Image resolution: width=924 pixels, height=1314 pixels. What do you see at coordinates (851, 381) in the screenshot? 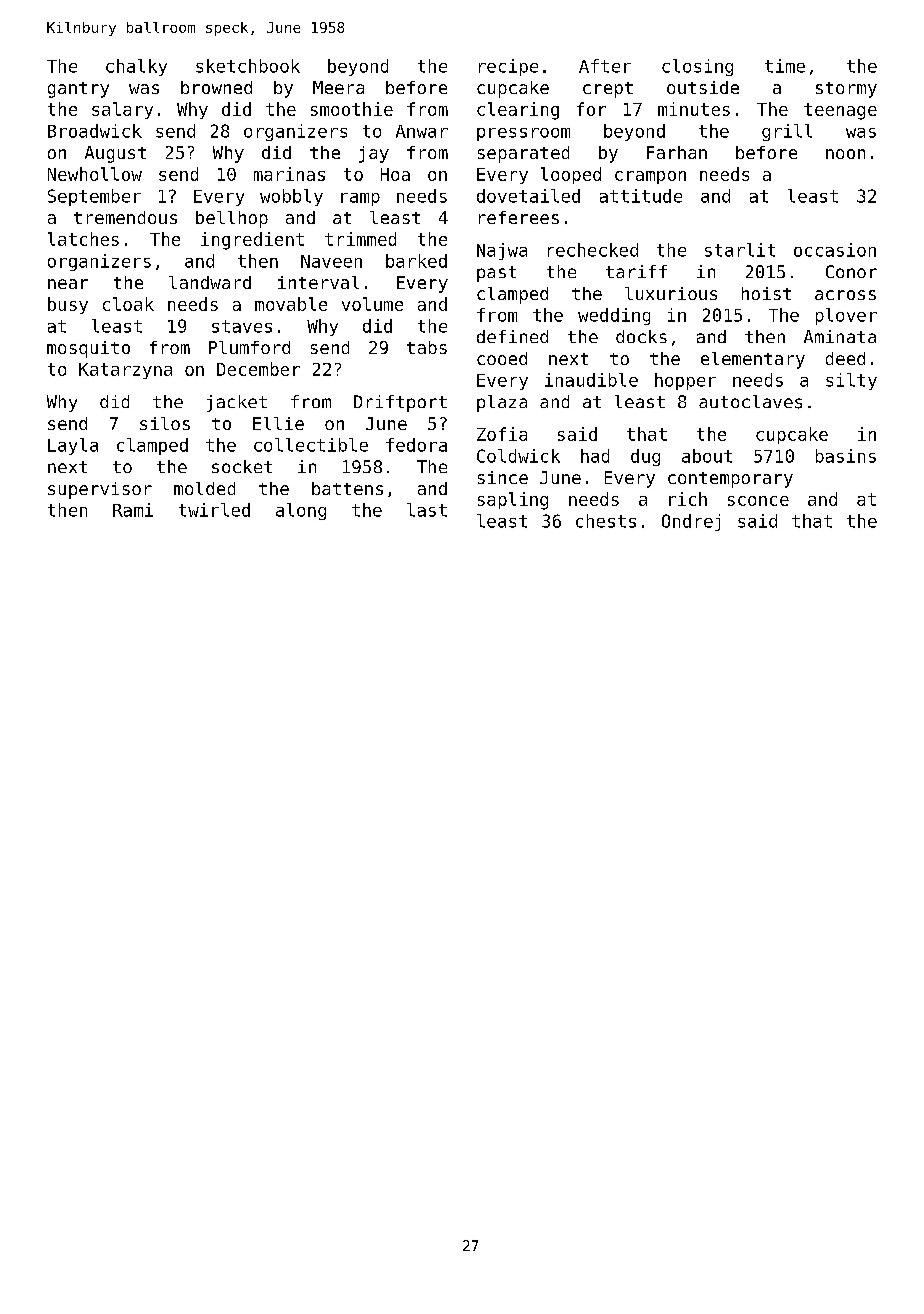
I see `silty` at bounding box center [851, 381].
